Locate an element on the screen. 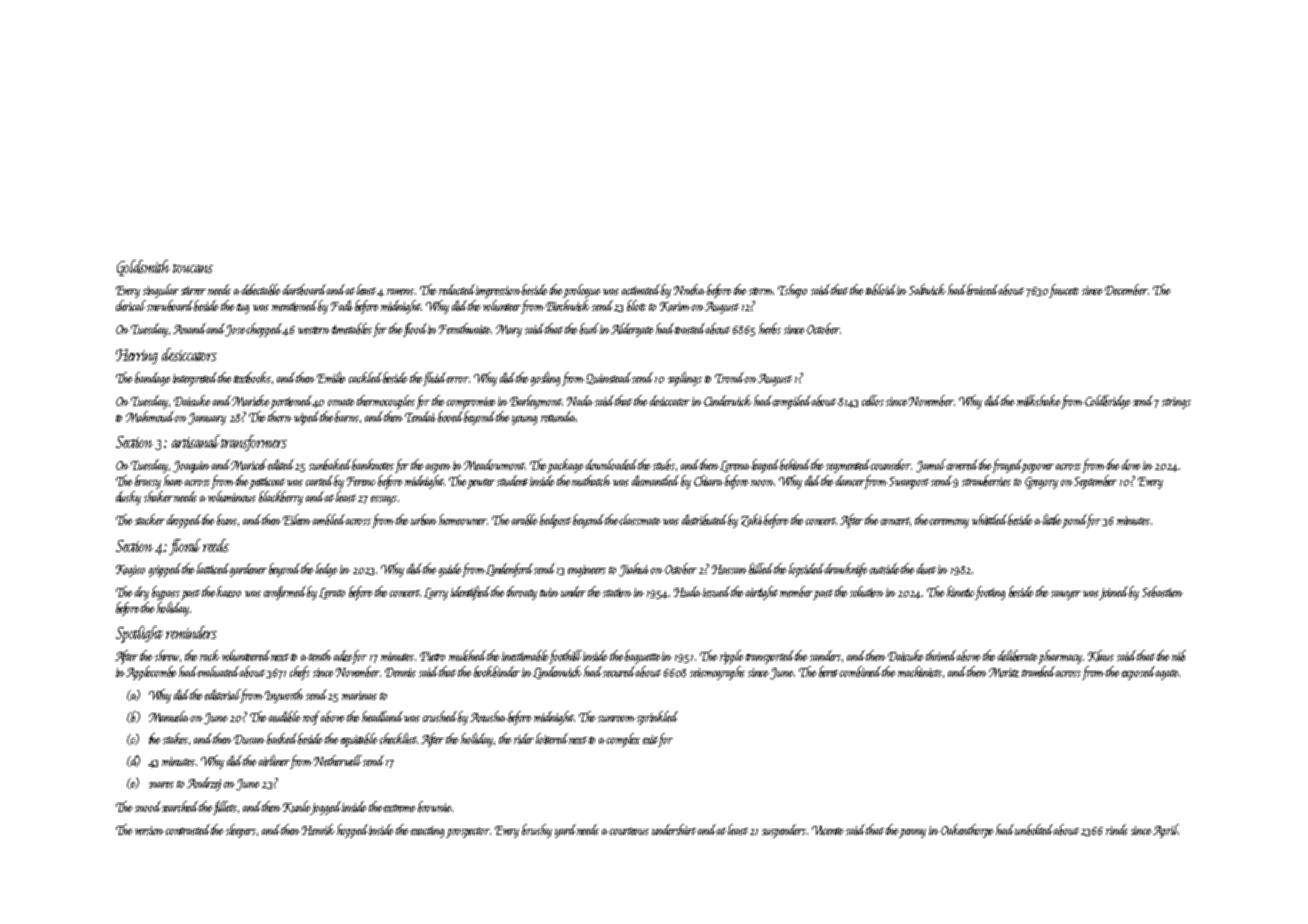 The width and height of the screenshot is (1308, 924). banknotes is located at coordinates (373, 464).
